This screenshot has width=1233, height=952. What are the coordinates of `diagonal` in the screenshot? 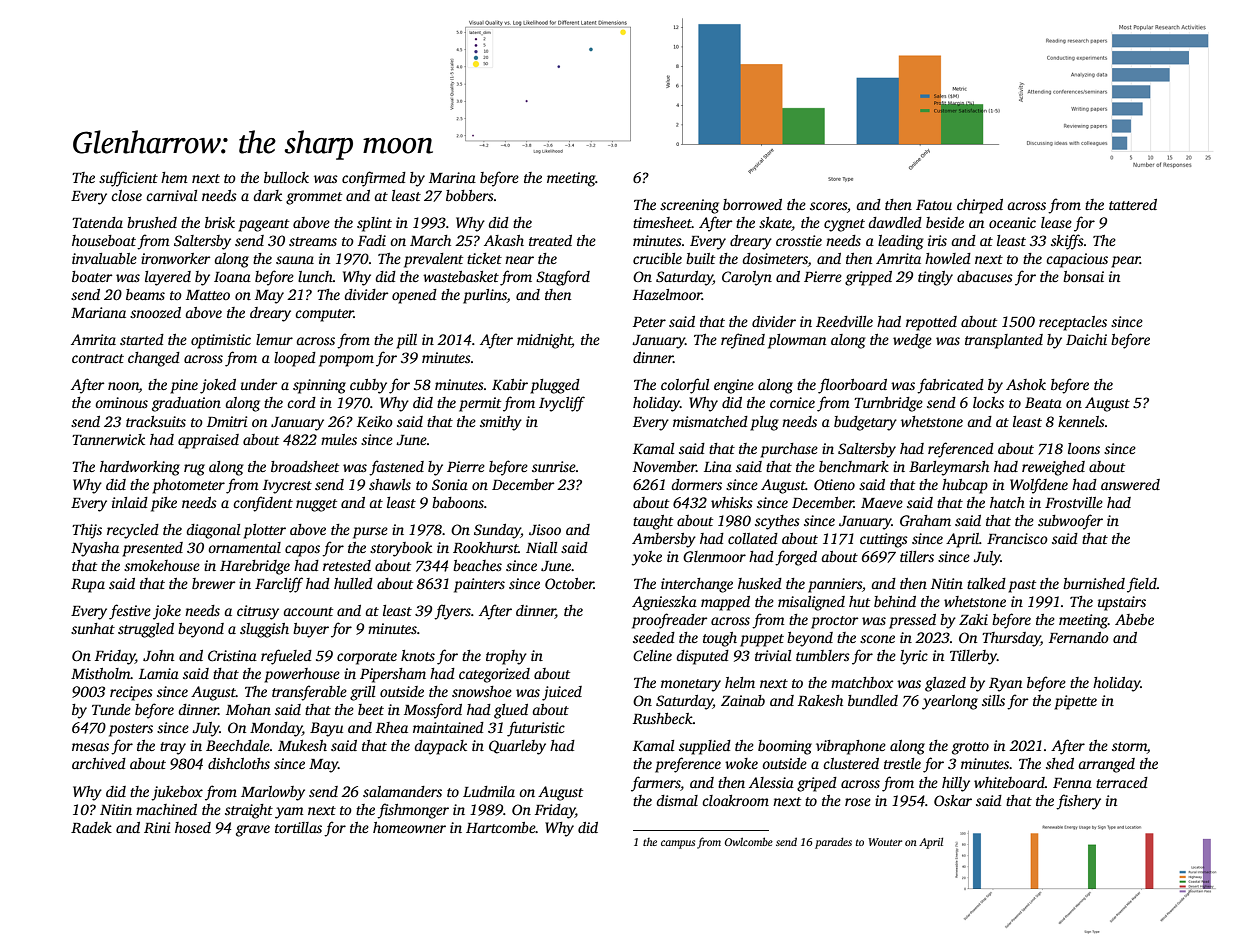 It's located at (213, 531).
